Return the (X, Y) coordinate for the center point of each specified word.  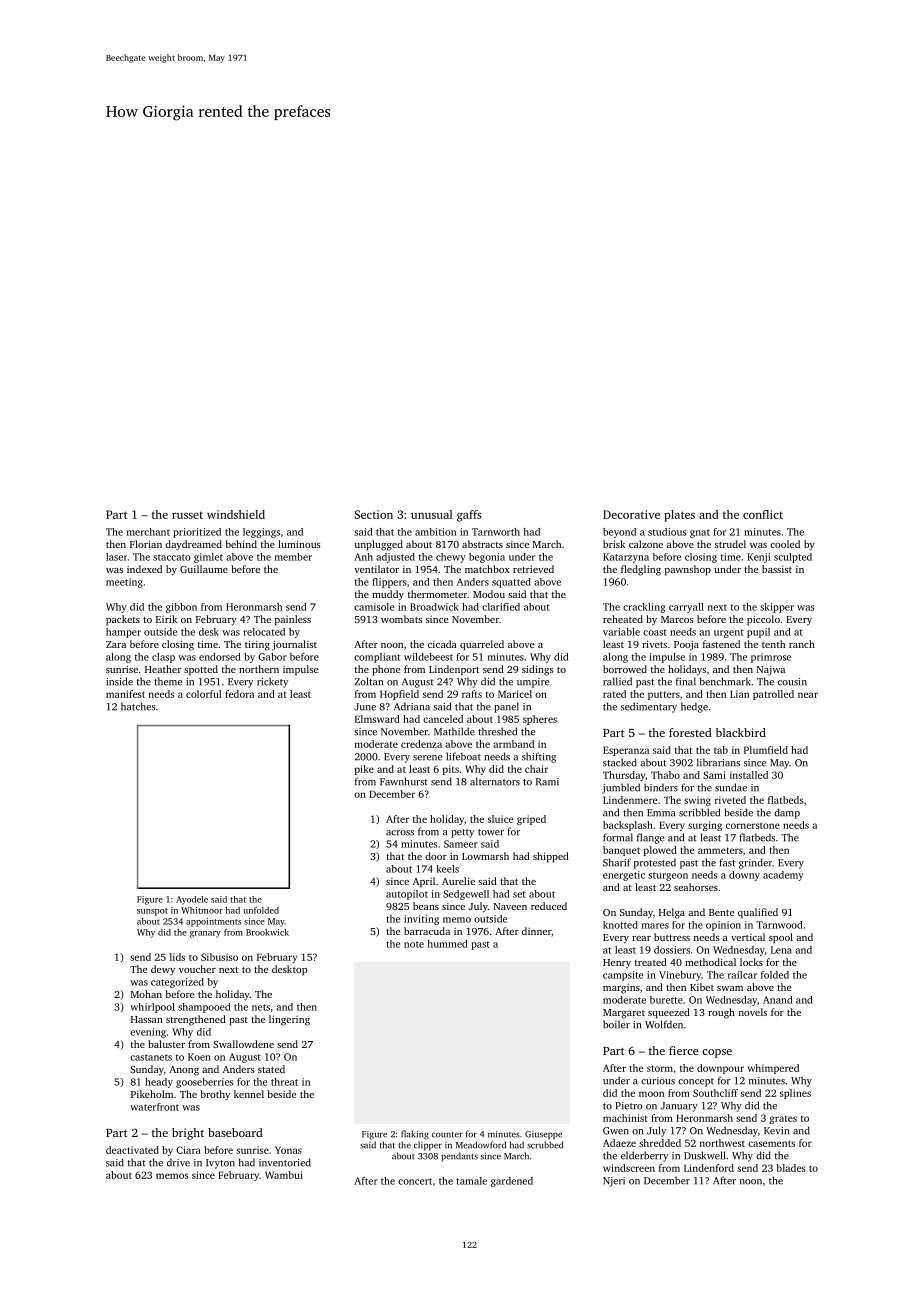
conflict (763, 514)
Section (373, 514)
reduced (549, 906)
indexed (144, 569)
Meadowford (481, 1145)
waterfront (154, 1107)
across (400, 833)
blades (790, 1168)
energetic (624, 876)
